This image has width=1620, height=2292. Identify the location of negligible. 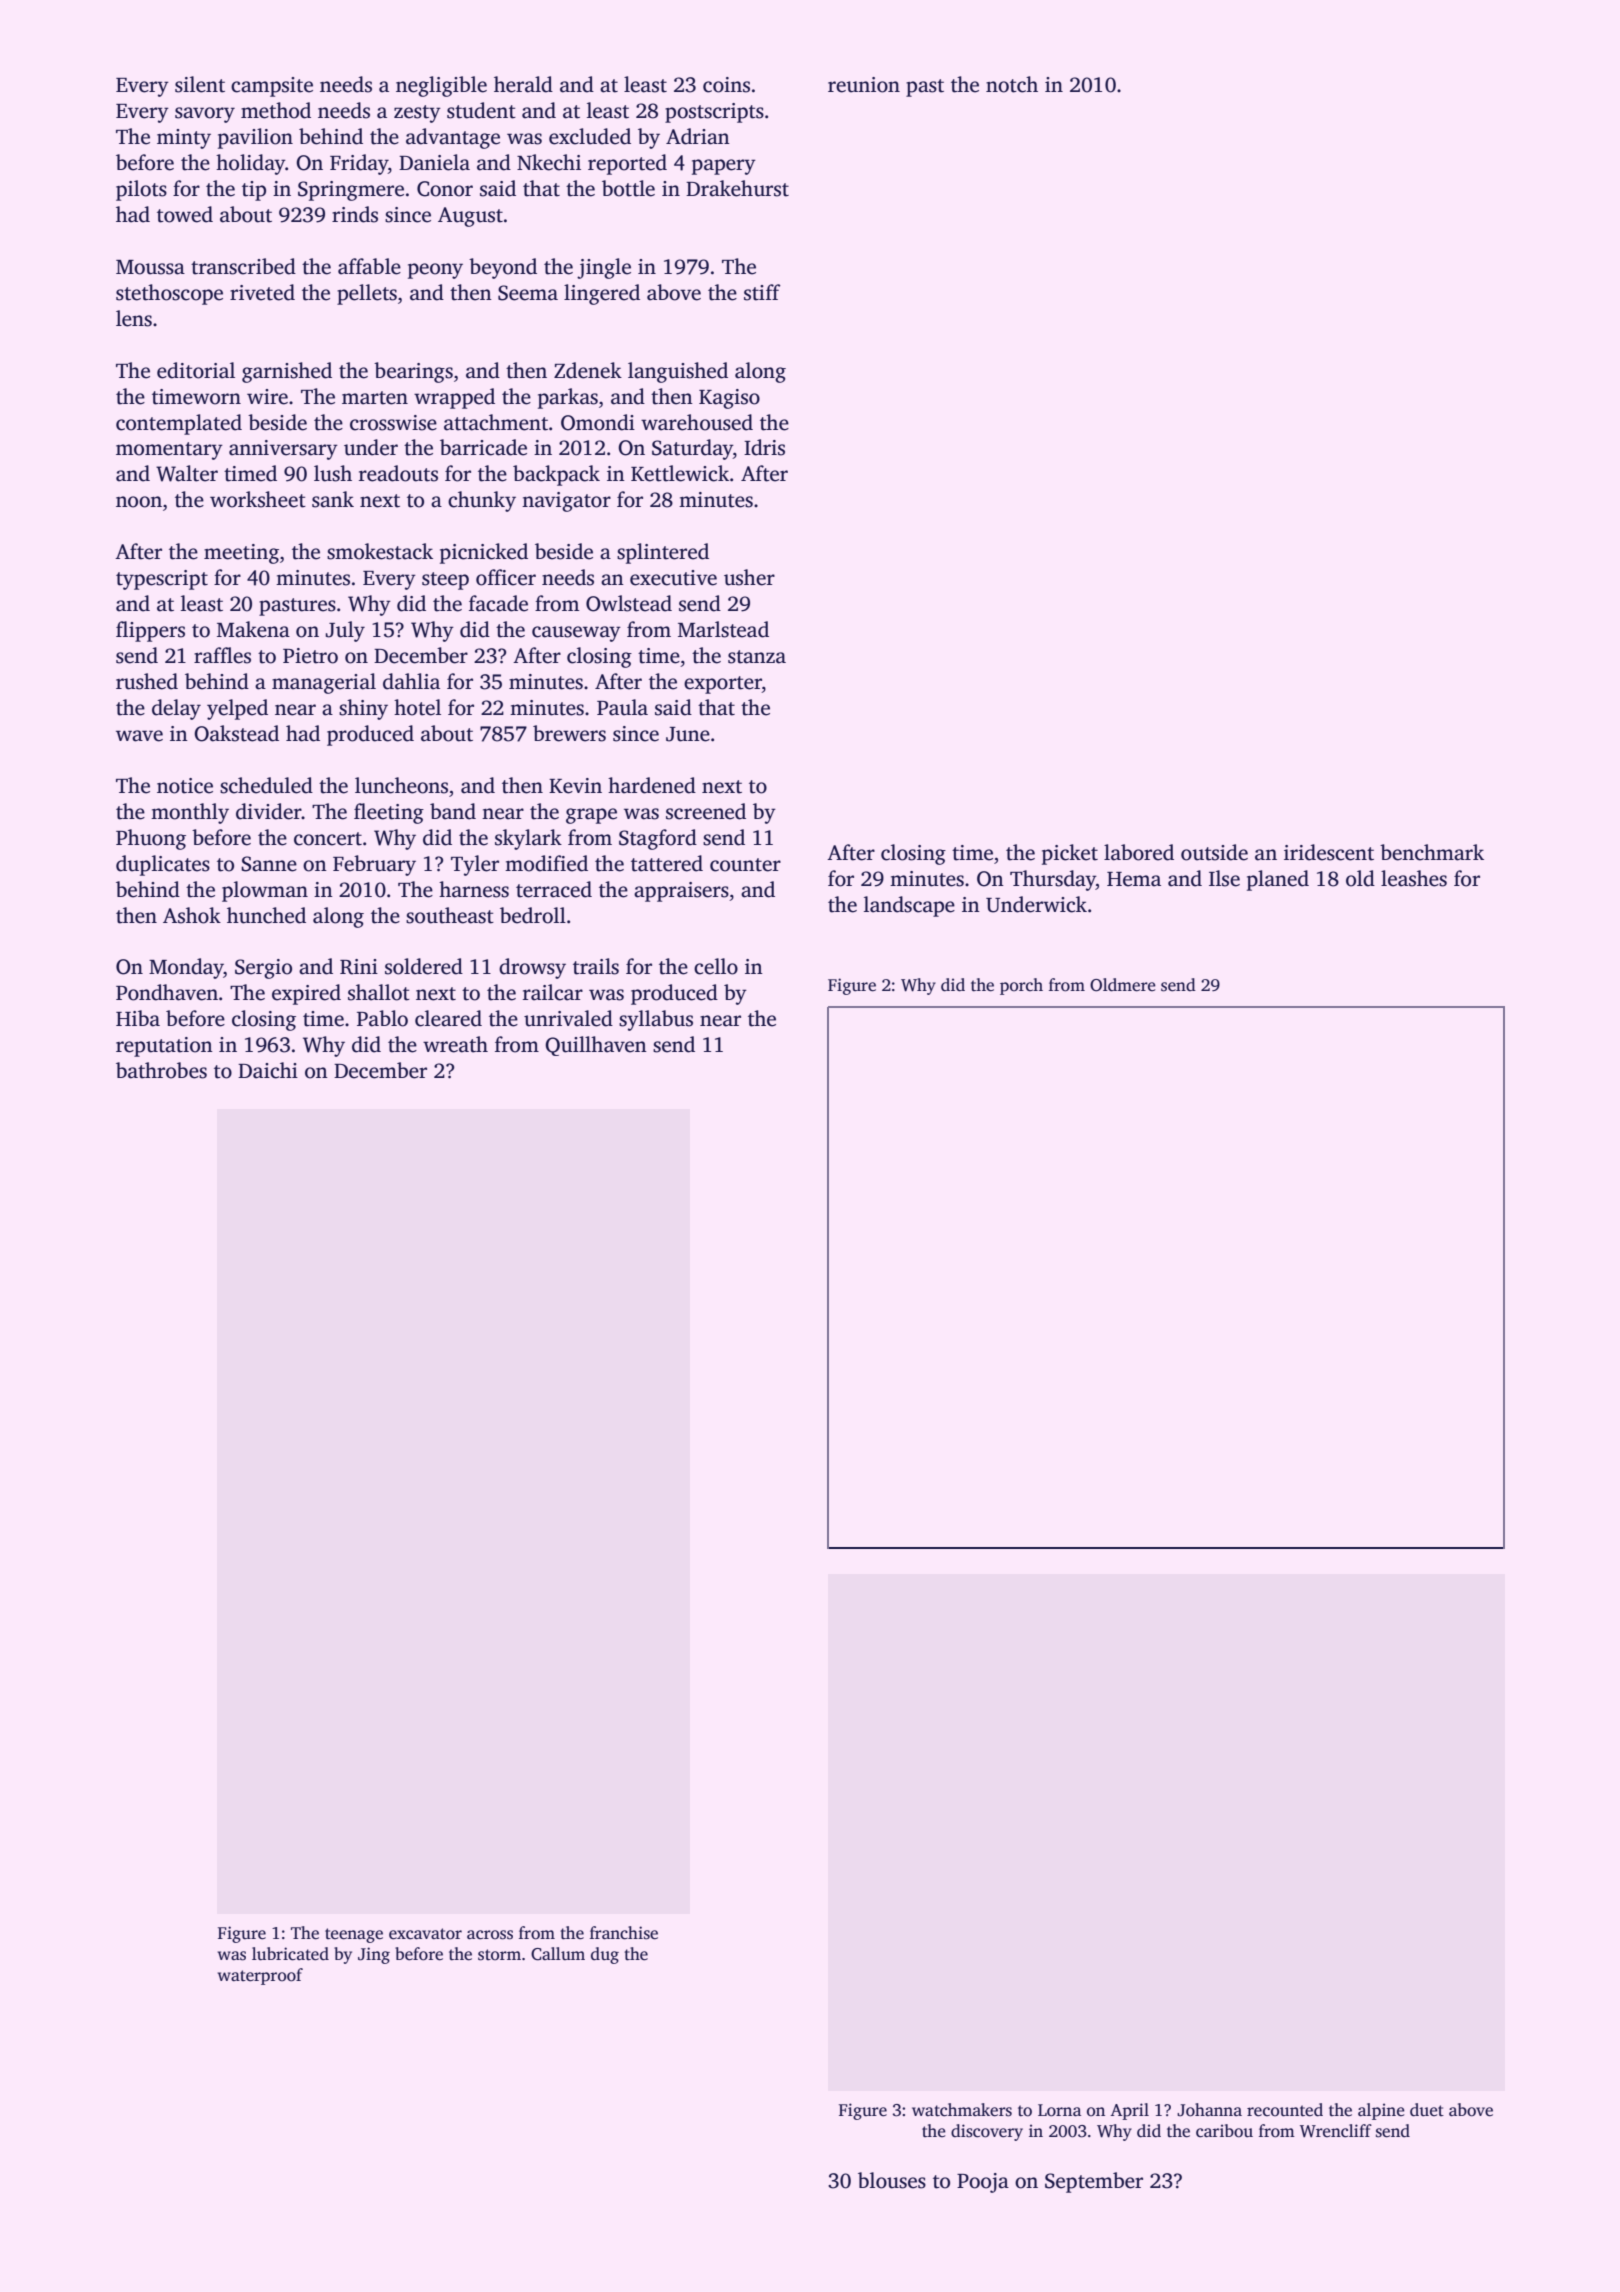
(441, 86).
